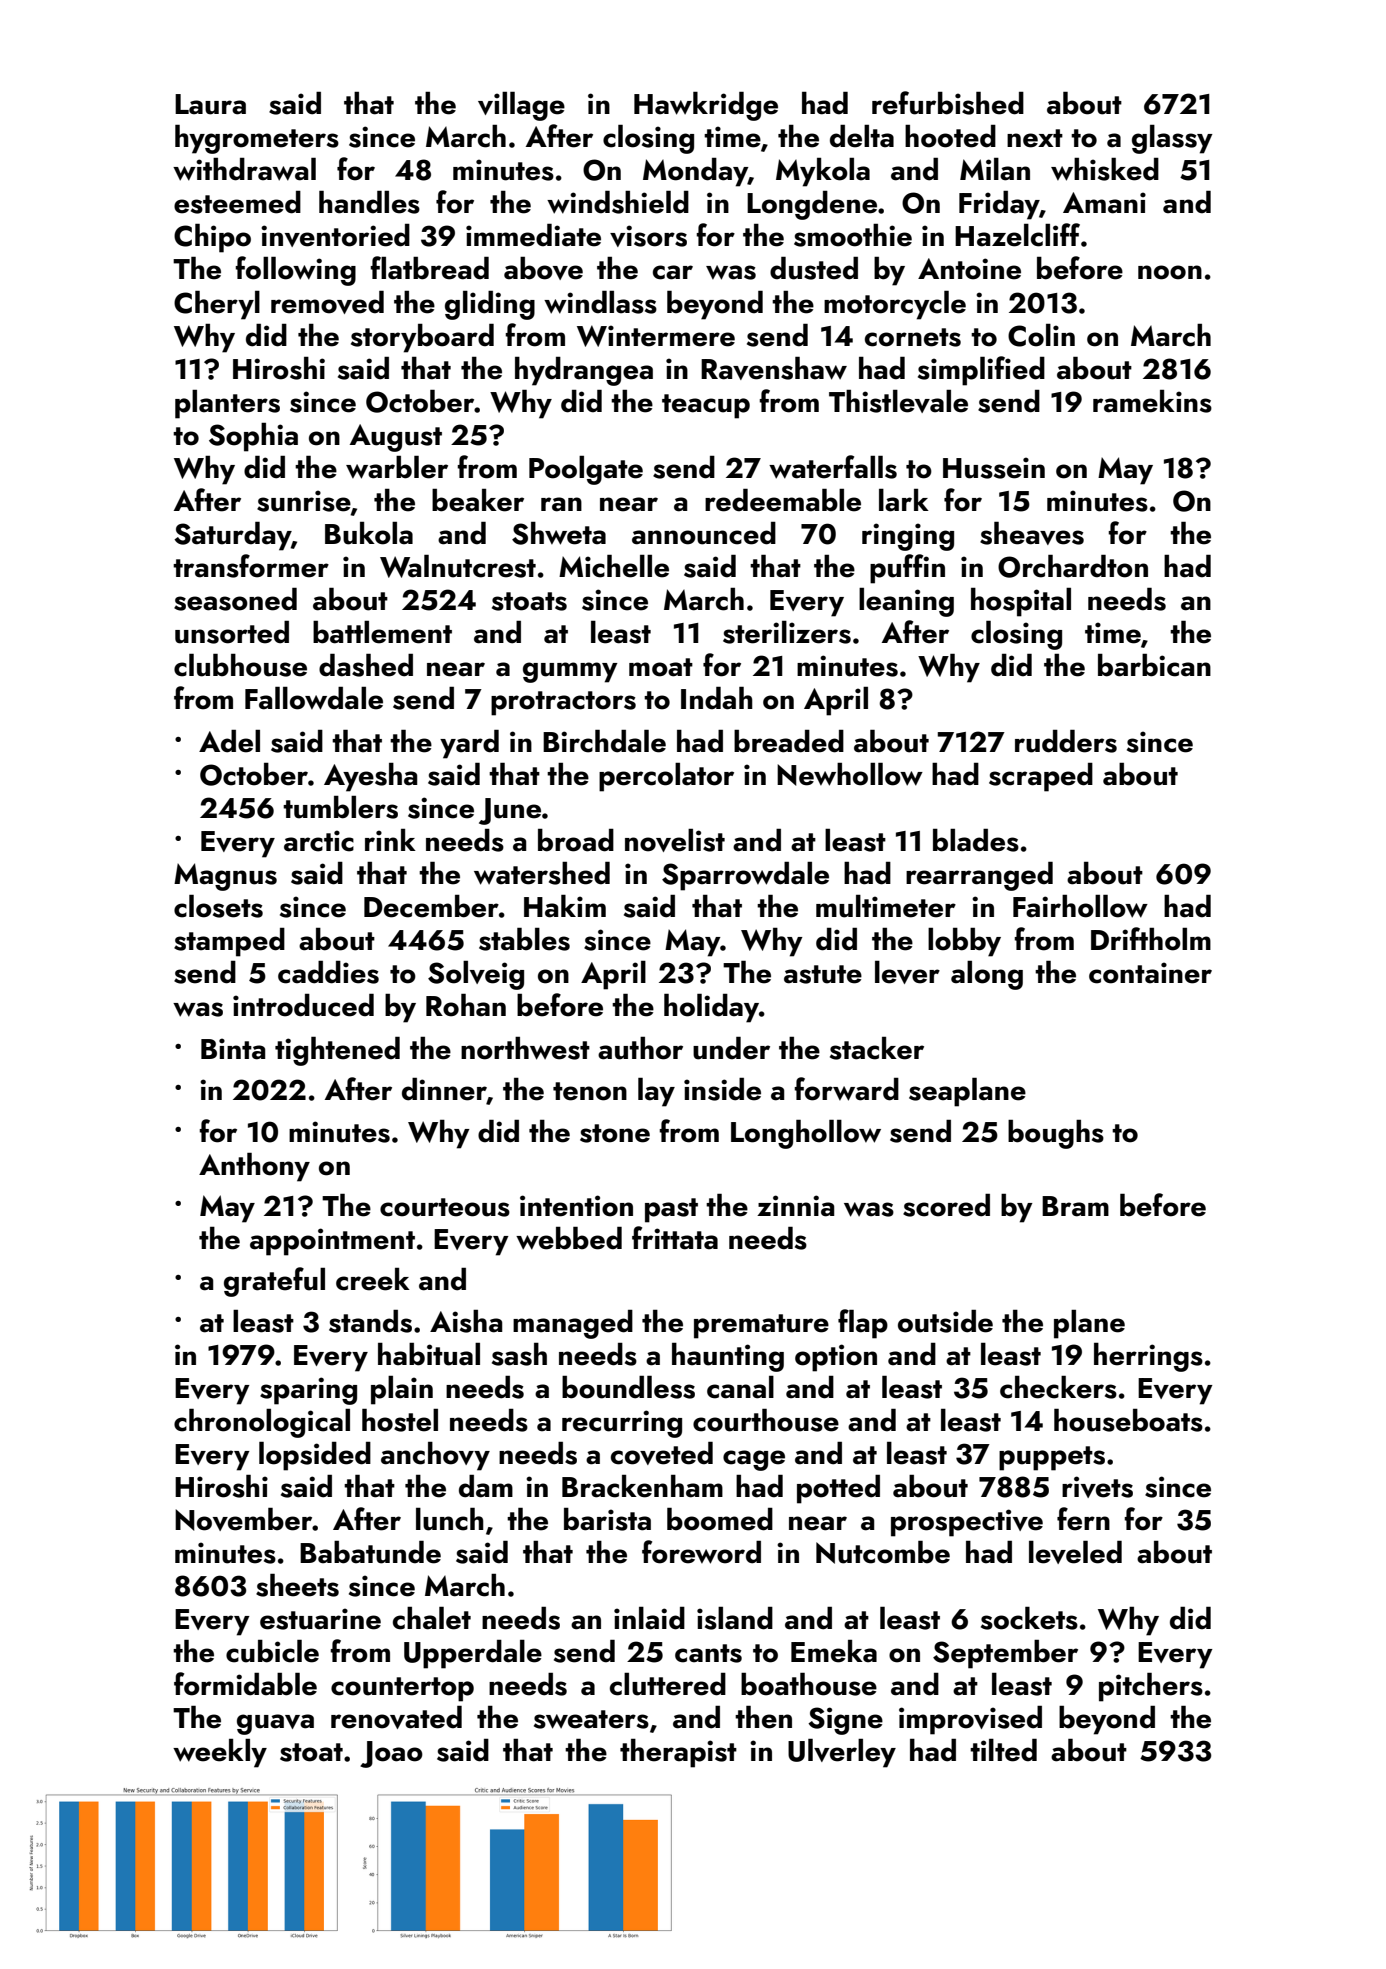 The image size is (1386, 1969). What do you see at coordinates (1151, 1687) in the page?
I see `pitchers` at bounding box center [1151, 1687].
